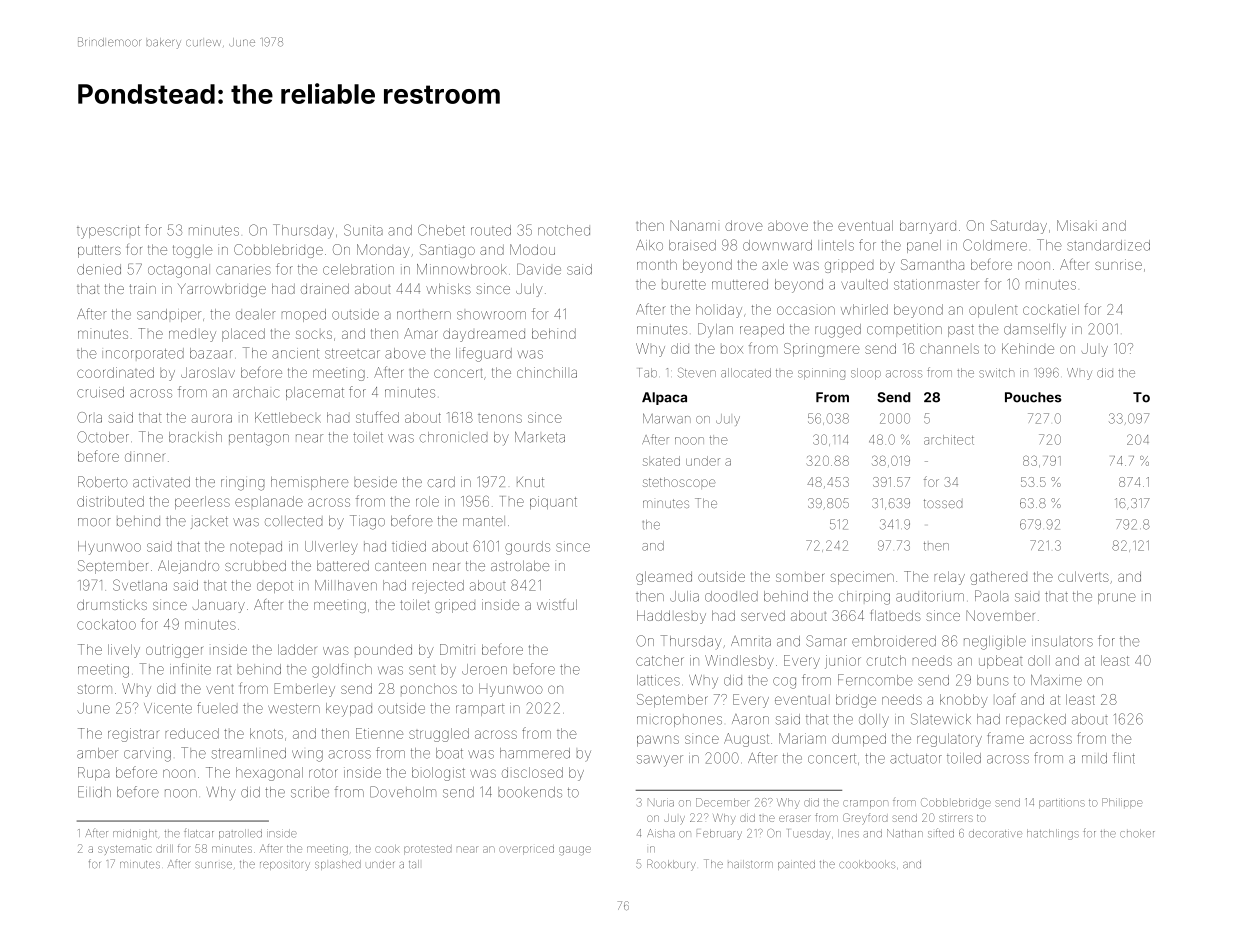 This document has width=1233, height=952. What do you see at coordinates (266, 733) in the document?
I see `knots` at bounding box center [266, 733].
